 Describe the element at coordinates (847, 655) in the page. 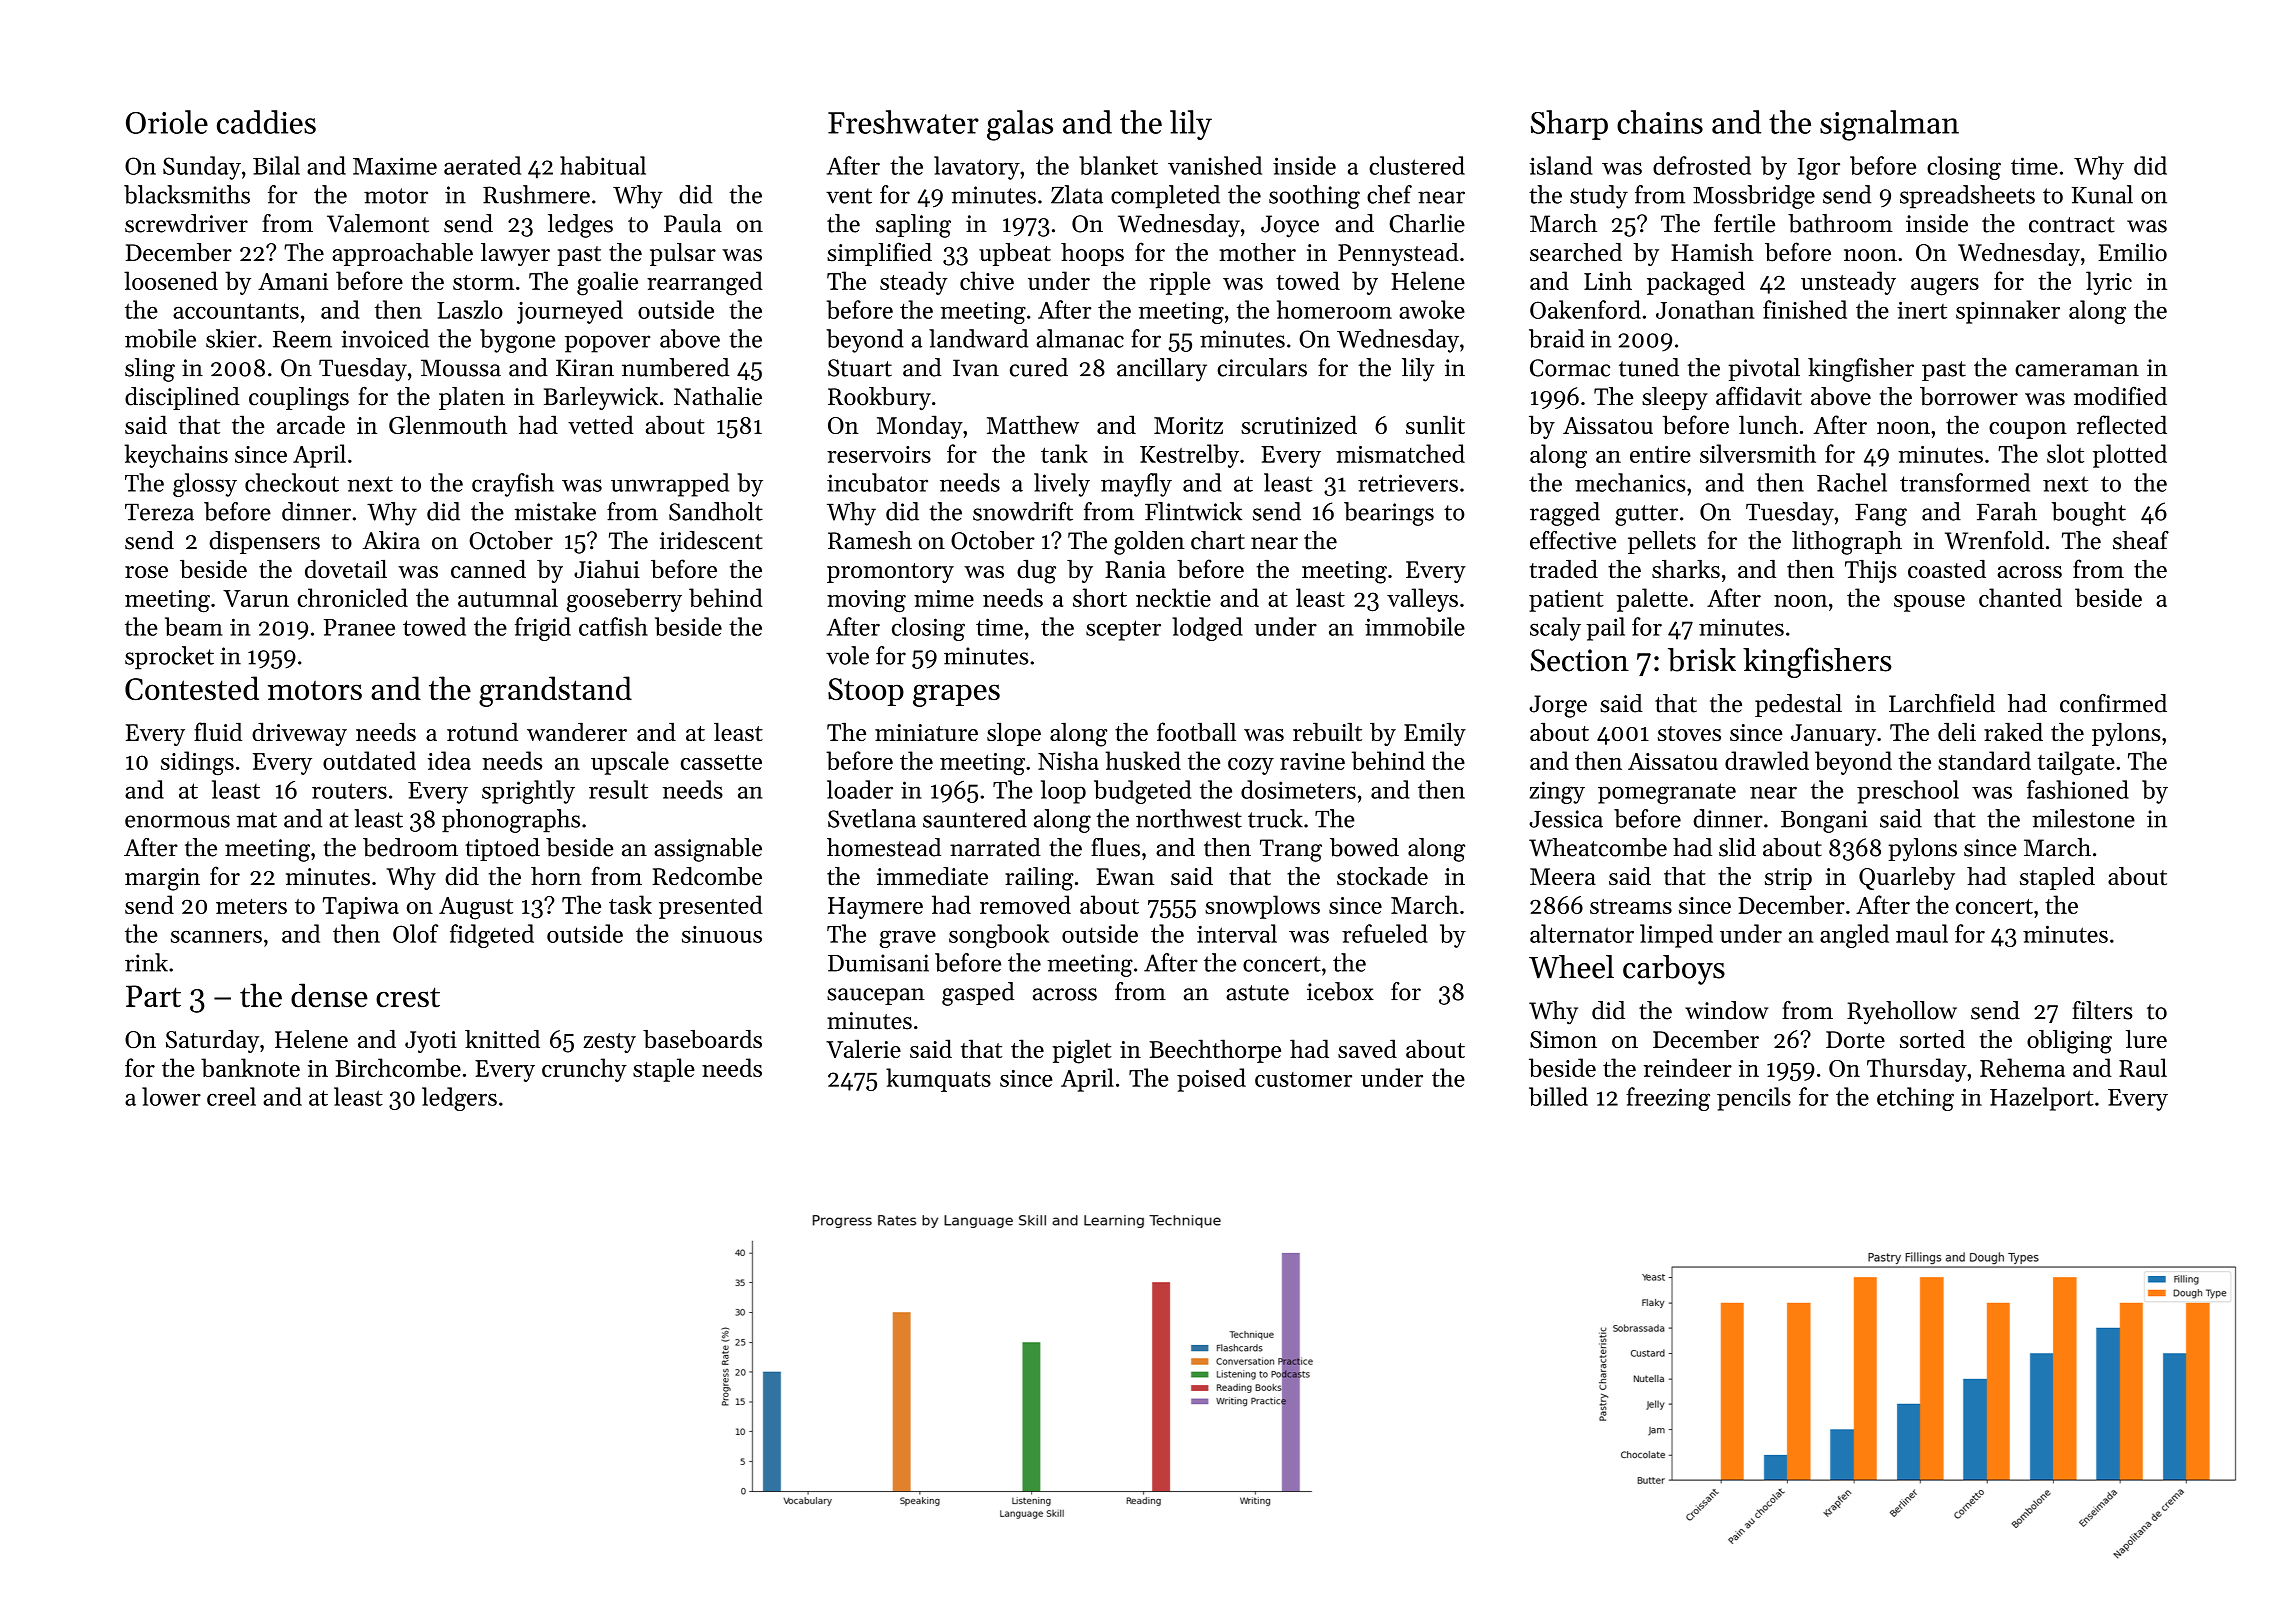

I see `vole` at that location.
